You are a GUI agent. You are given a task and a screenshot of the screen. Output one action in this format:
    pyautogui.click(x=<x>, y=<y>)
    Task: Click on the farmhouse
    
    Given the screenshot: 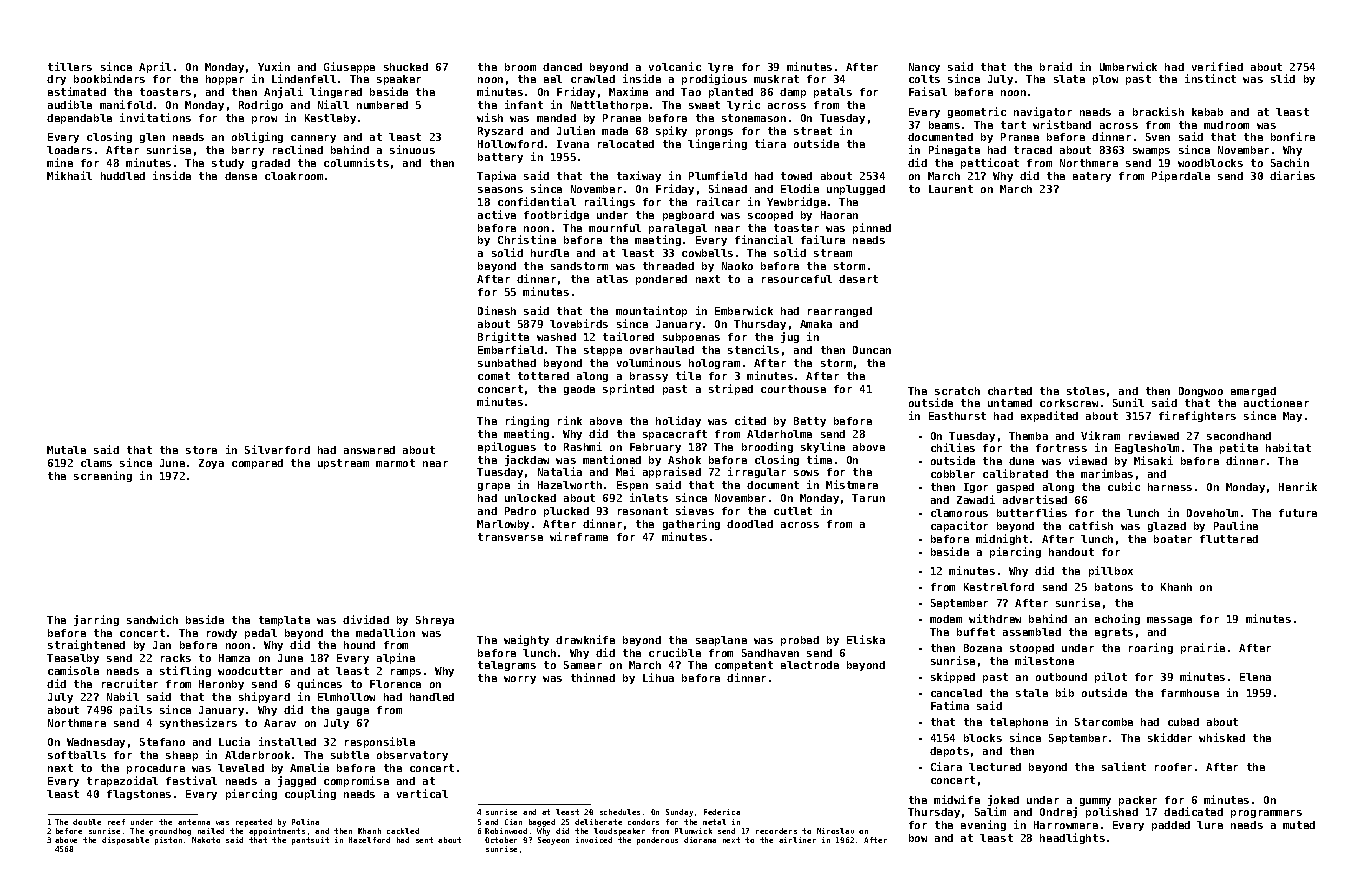 What is the action you would take?
    pyautogui.click(x=1190, y=693)
